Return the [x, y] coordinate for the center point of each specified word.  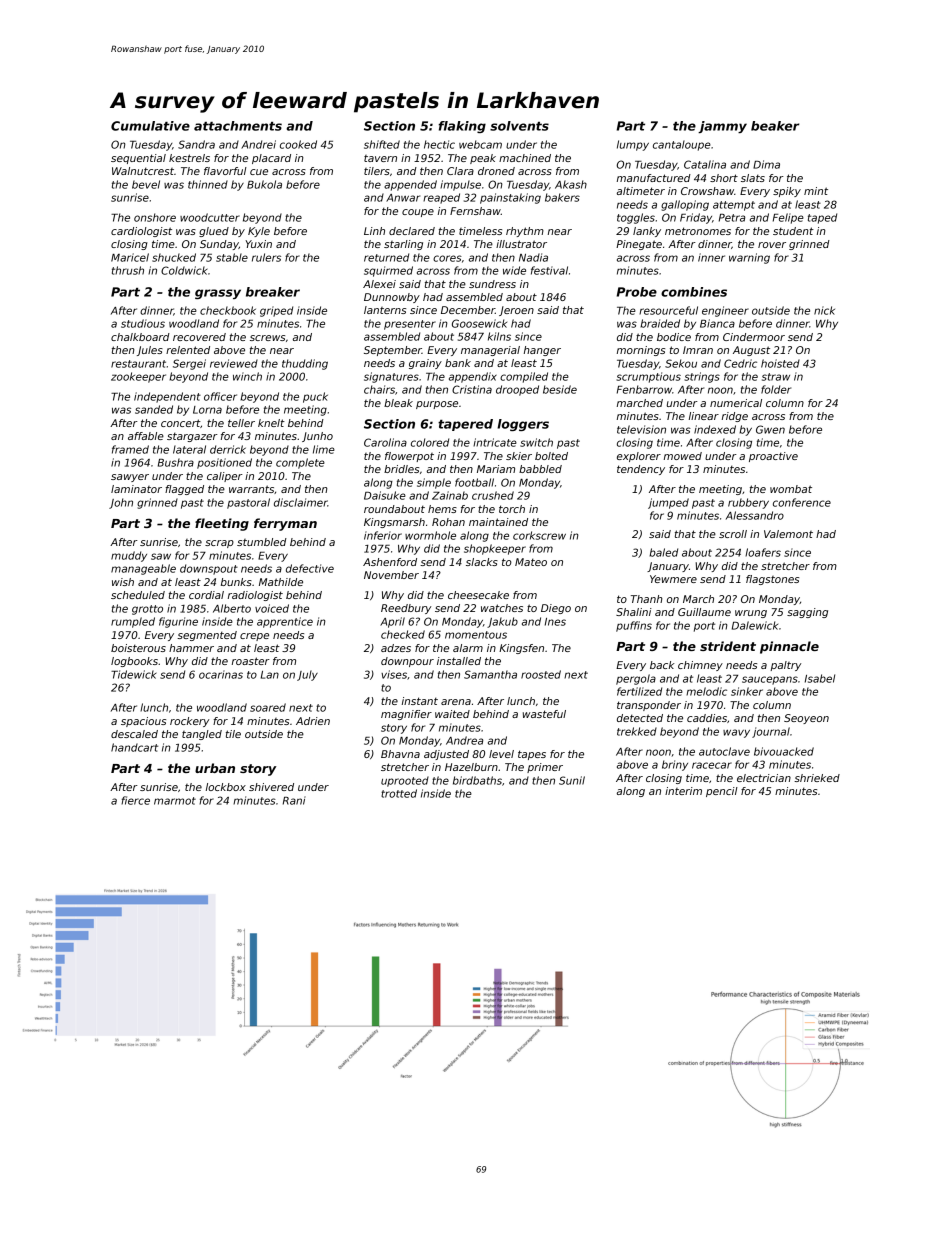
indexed [715, 429]
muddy [129, 556]
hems [442, 509]
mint [816, 191]
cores [447, 258]
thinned [208, 184]
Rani [294, 800]
